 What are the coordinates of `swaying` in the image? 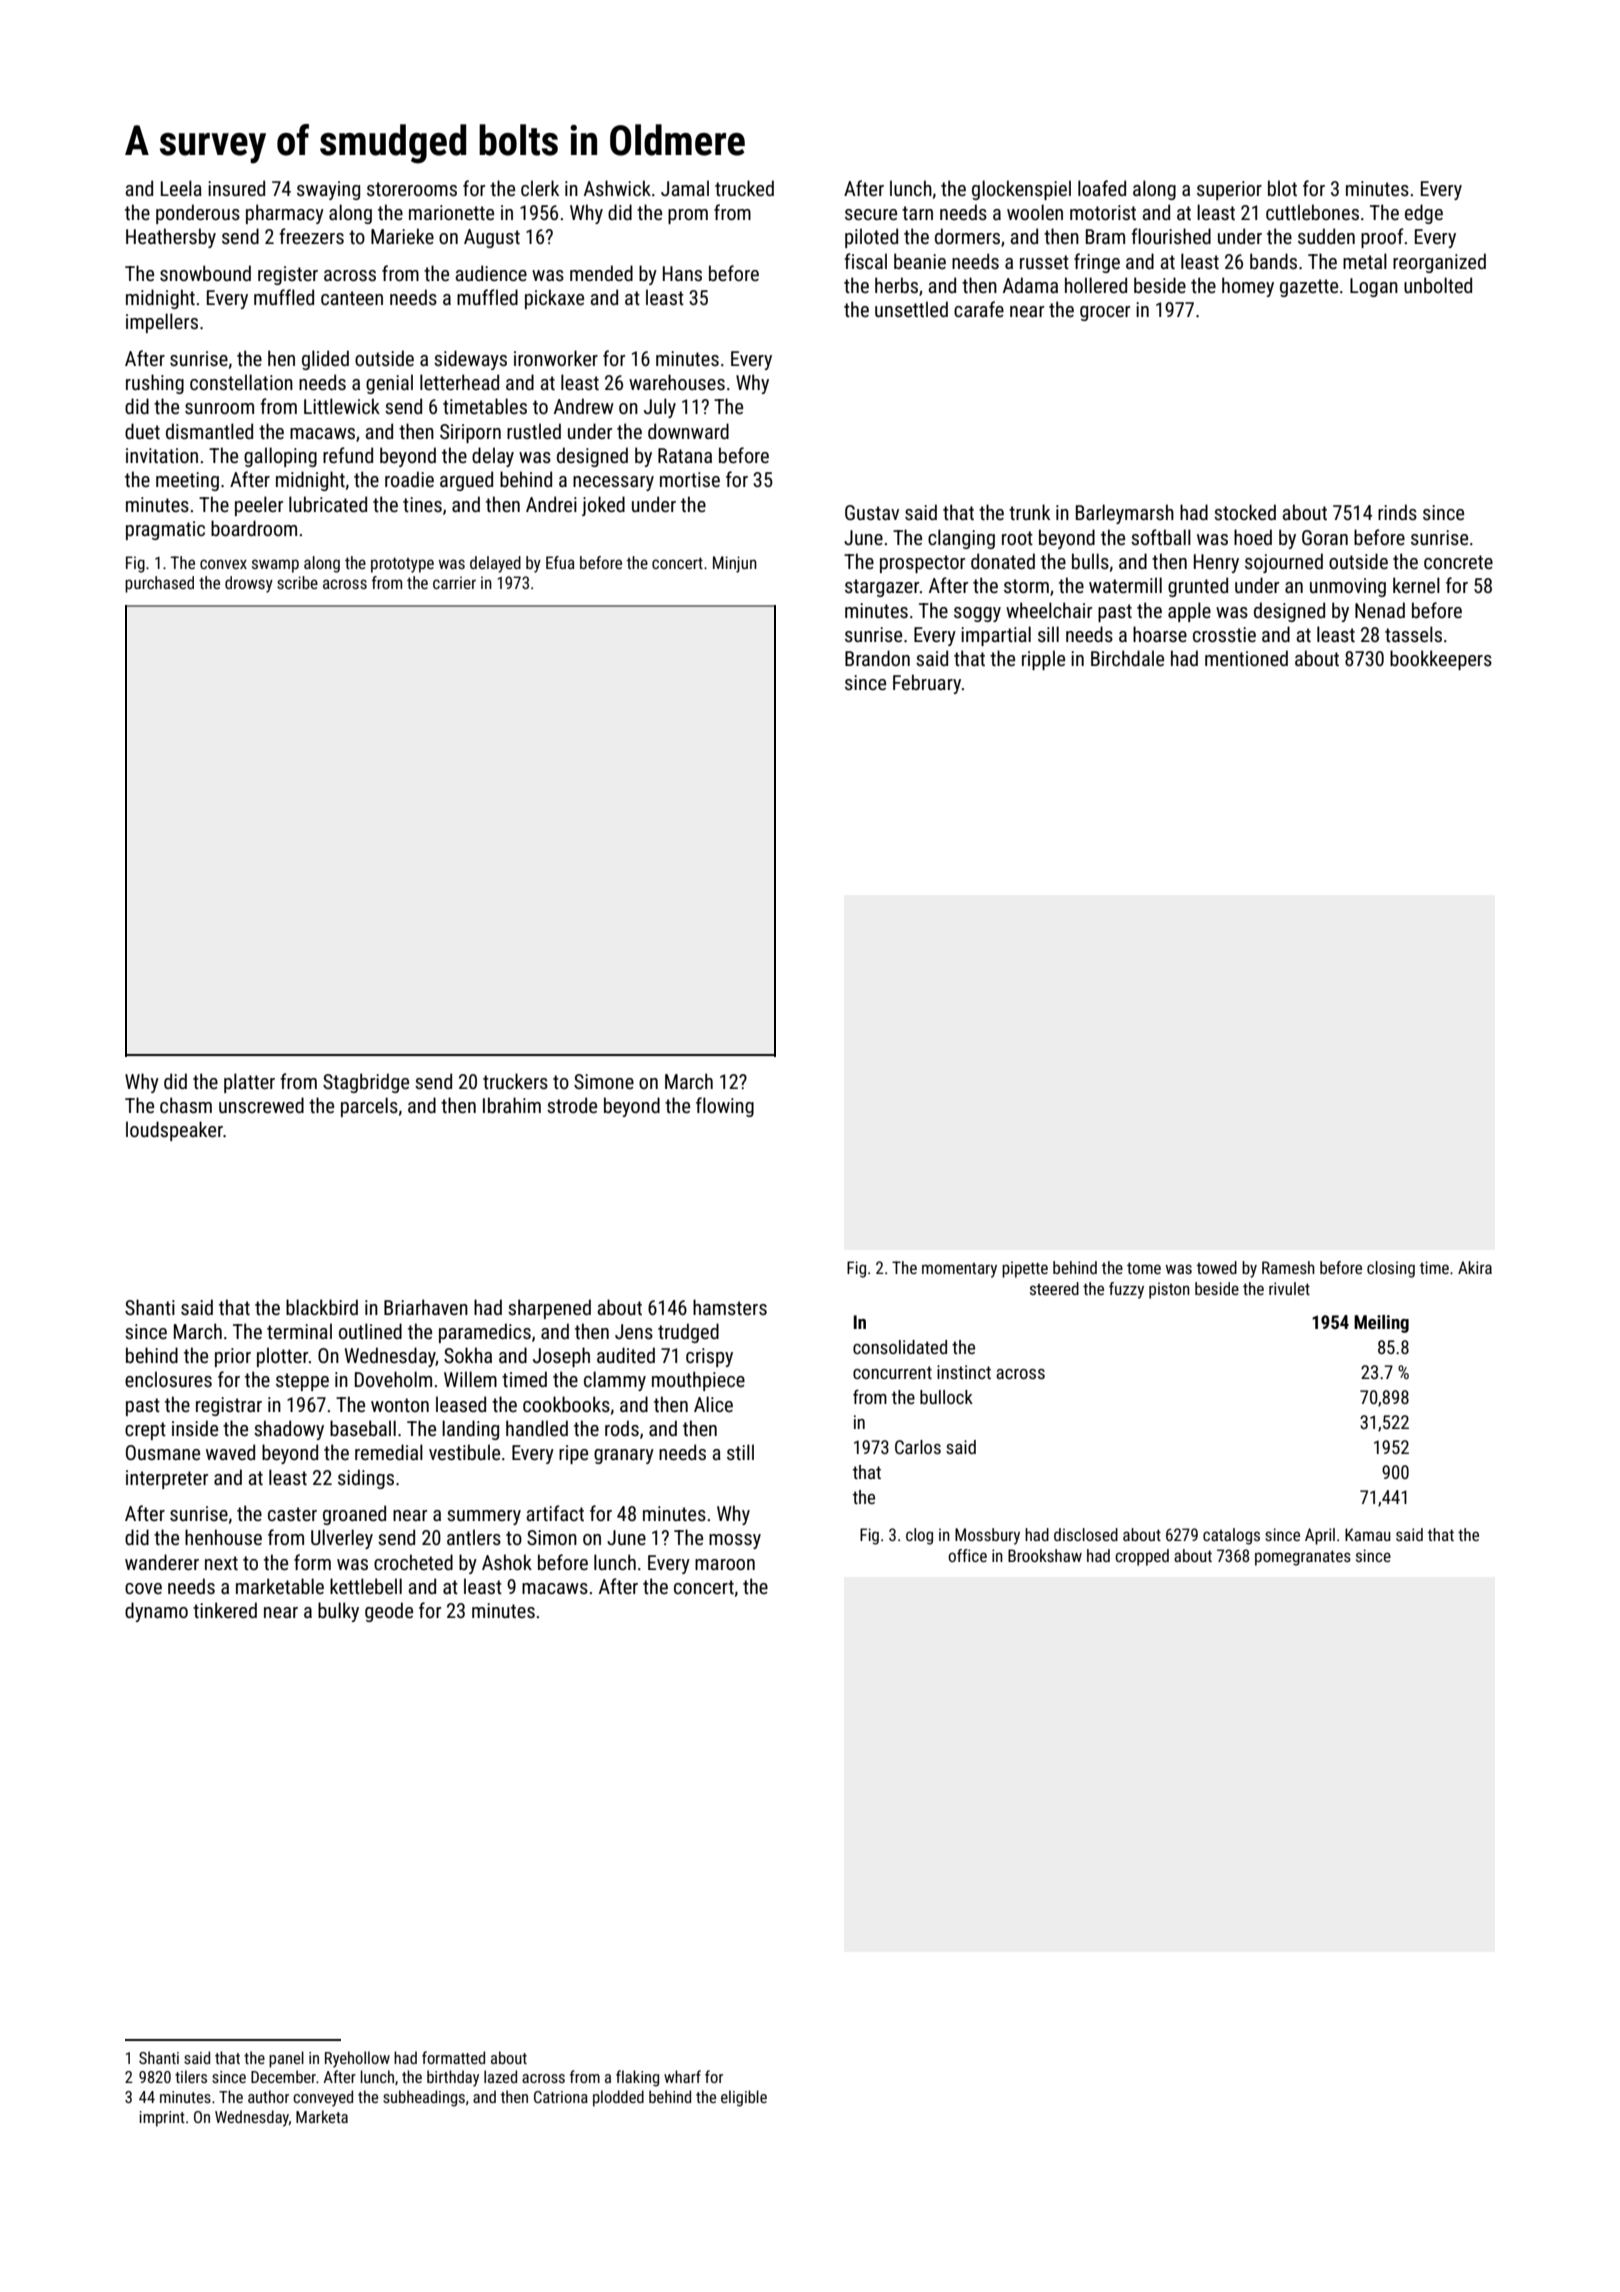 It's located at (328, 190).
